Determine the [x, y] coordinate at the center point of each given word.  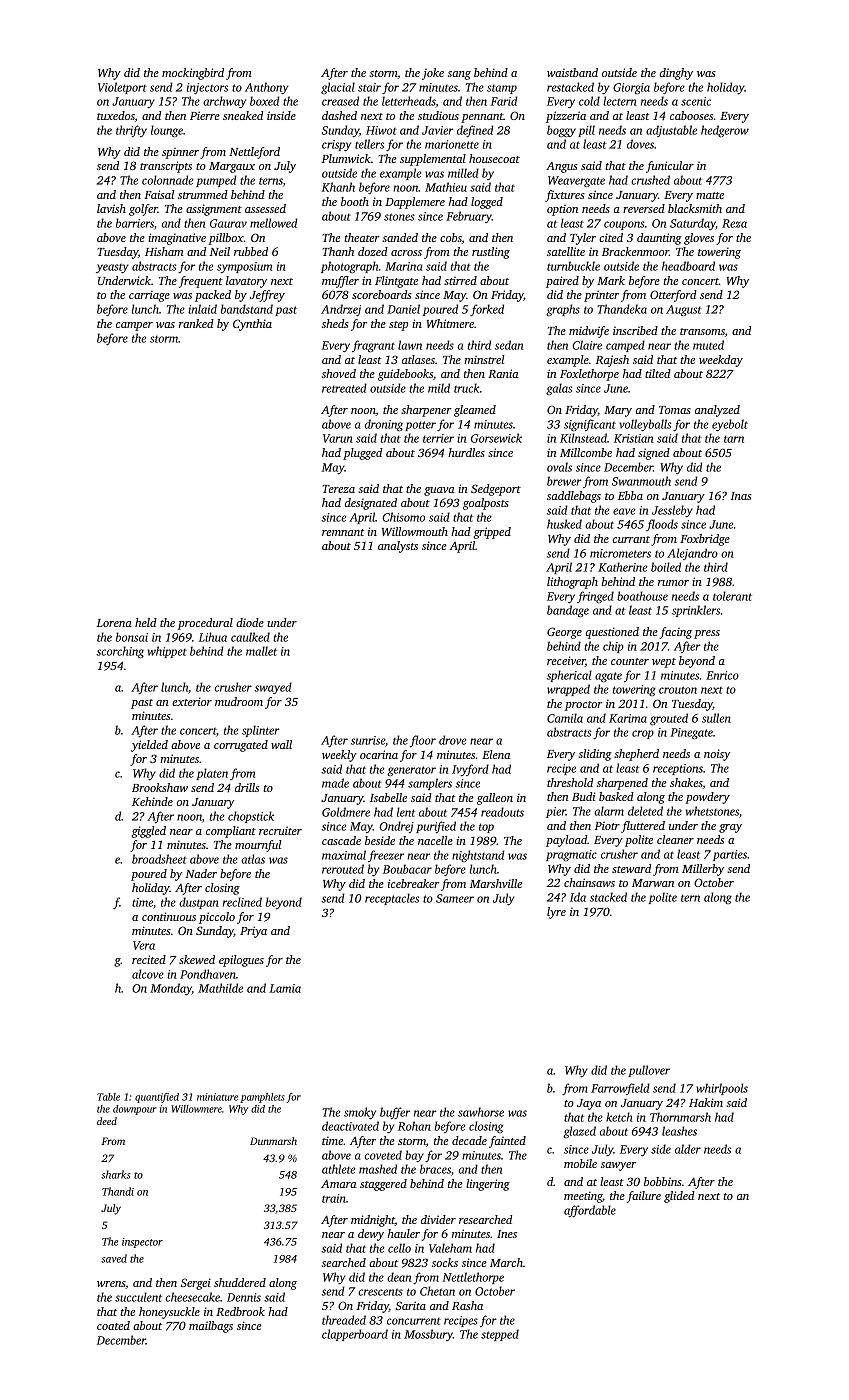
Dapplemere [415, 203]
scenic [696, 101]
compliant [231, 832]
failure [644, 1197]
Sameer [455, 898]
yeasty [112, 268]
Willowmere [196, 1109]
